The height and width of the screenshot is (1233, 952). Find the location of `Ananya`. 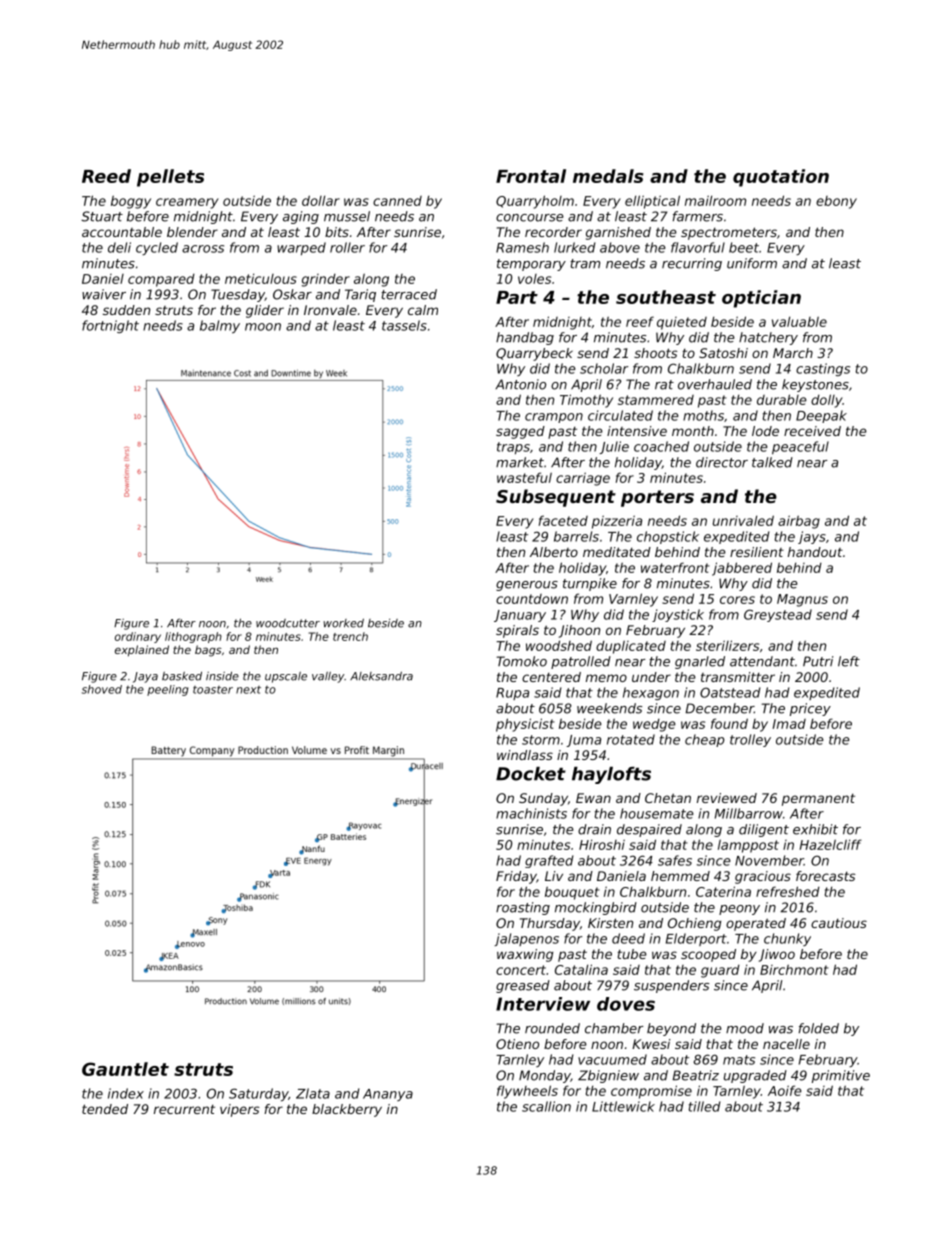

Ananya is located at coordinates (388, 1095).
